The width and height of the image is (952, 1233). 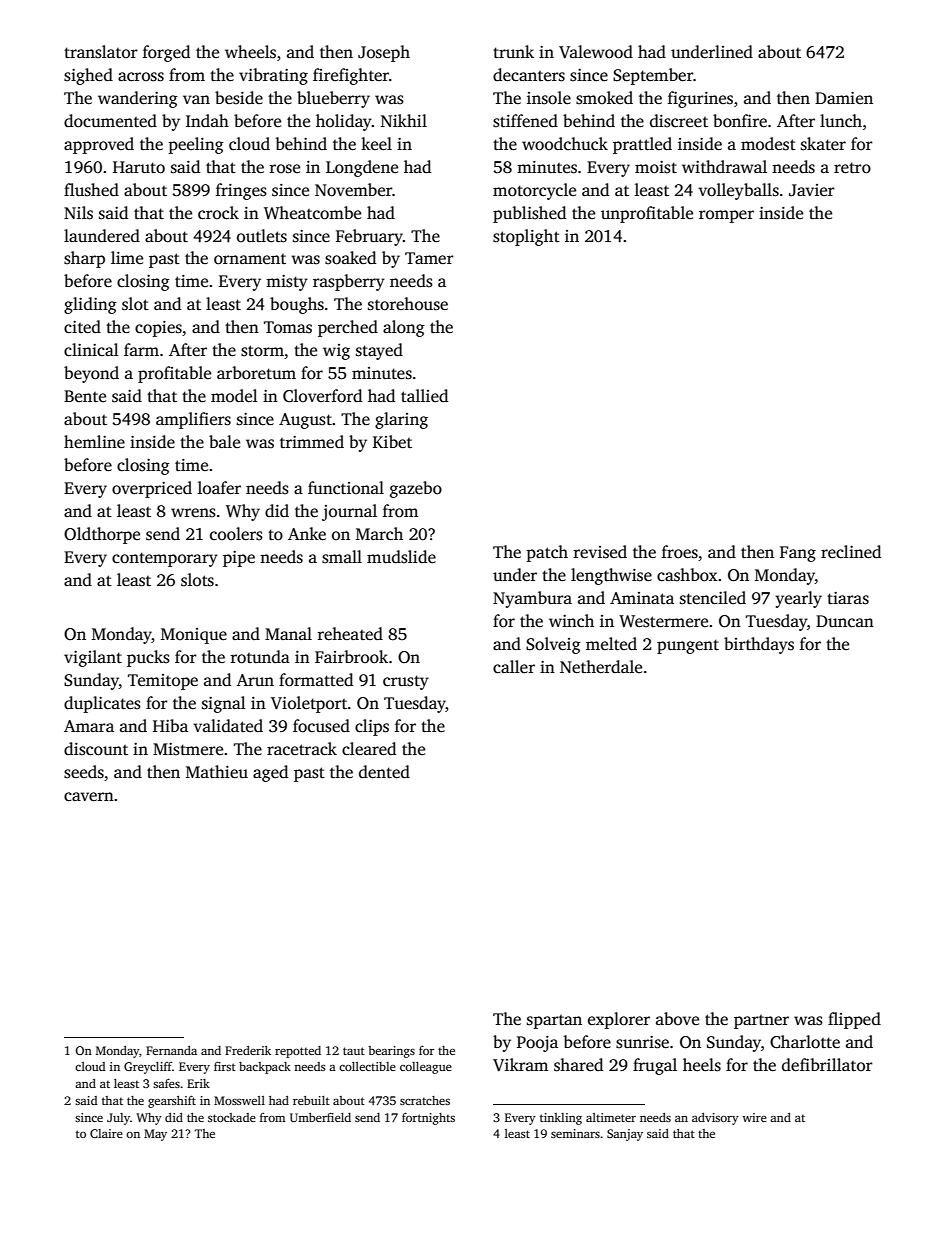 What do you see at coordinates (152, 489) in the image?
I see `overpriced` at bounding box center [152, 489].
